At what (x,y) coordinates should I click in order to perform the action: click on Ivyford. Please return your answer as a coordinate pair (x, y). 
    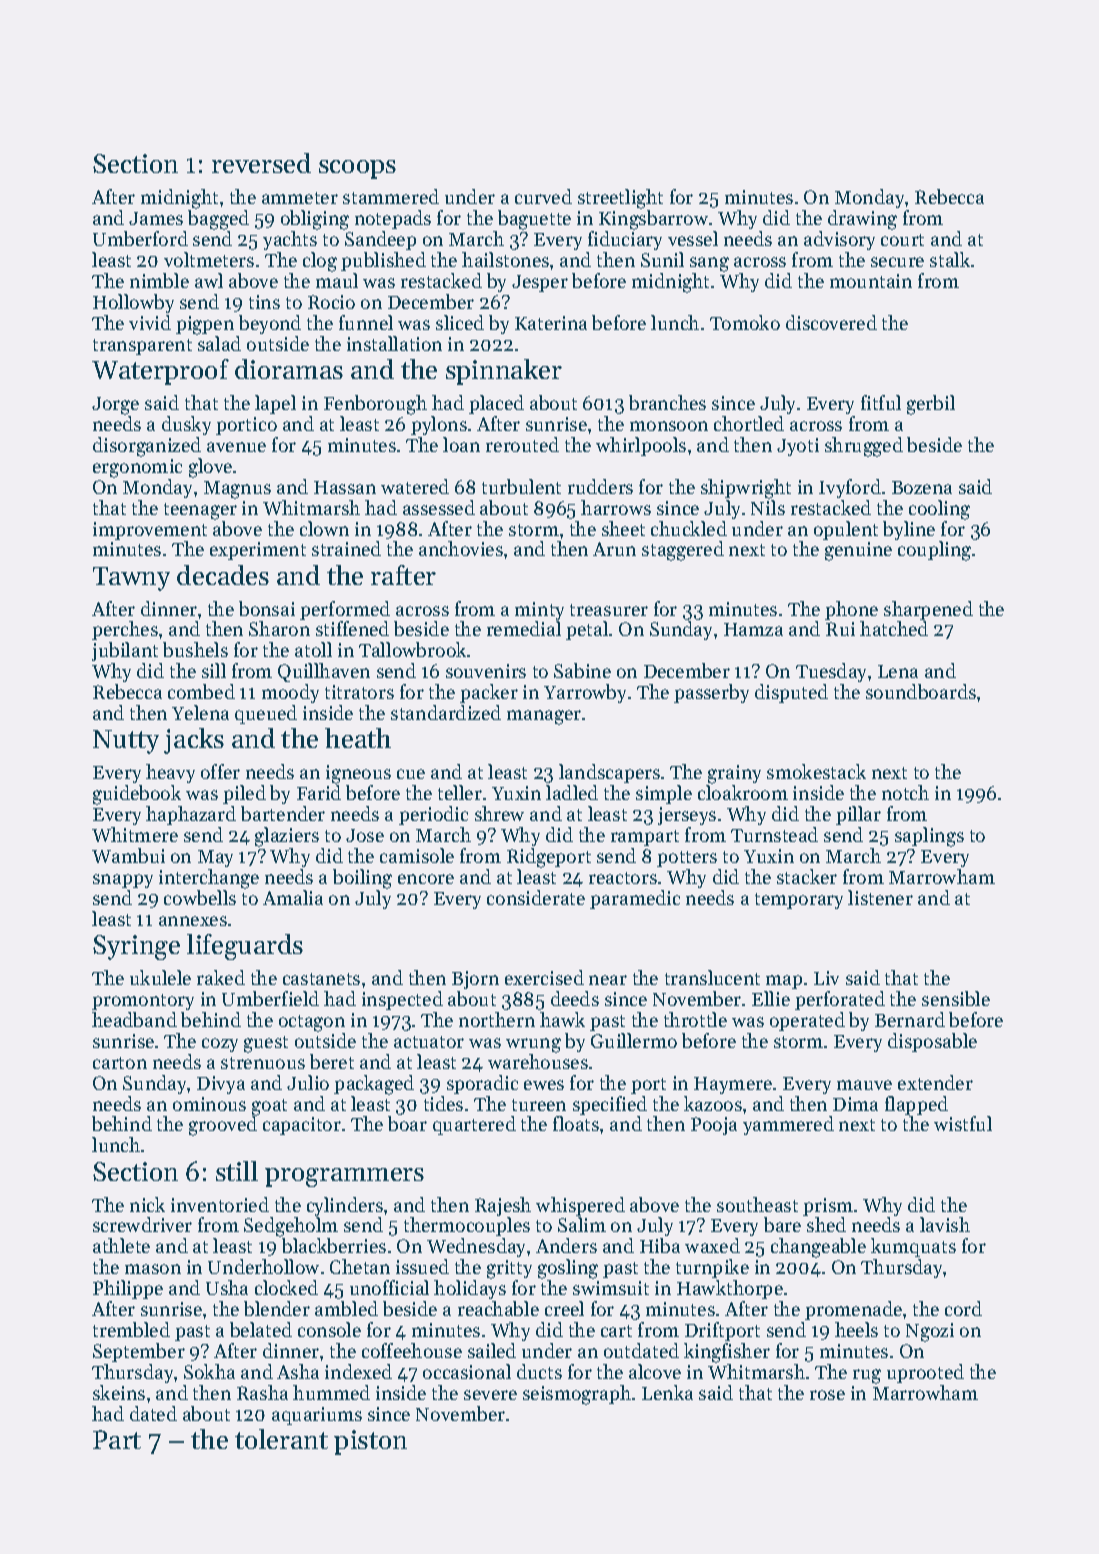
    Looking at the image, I should click on (850, 488).
